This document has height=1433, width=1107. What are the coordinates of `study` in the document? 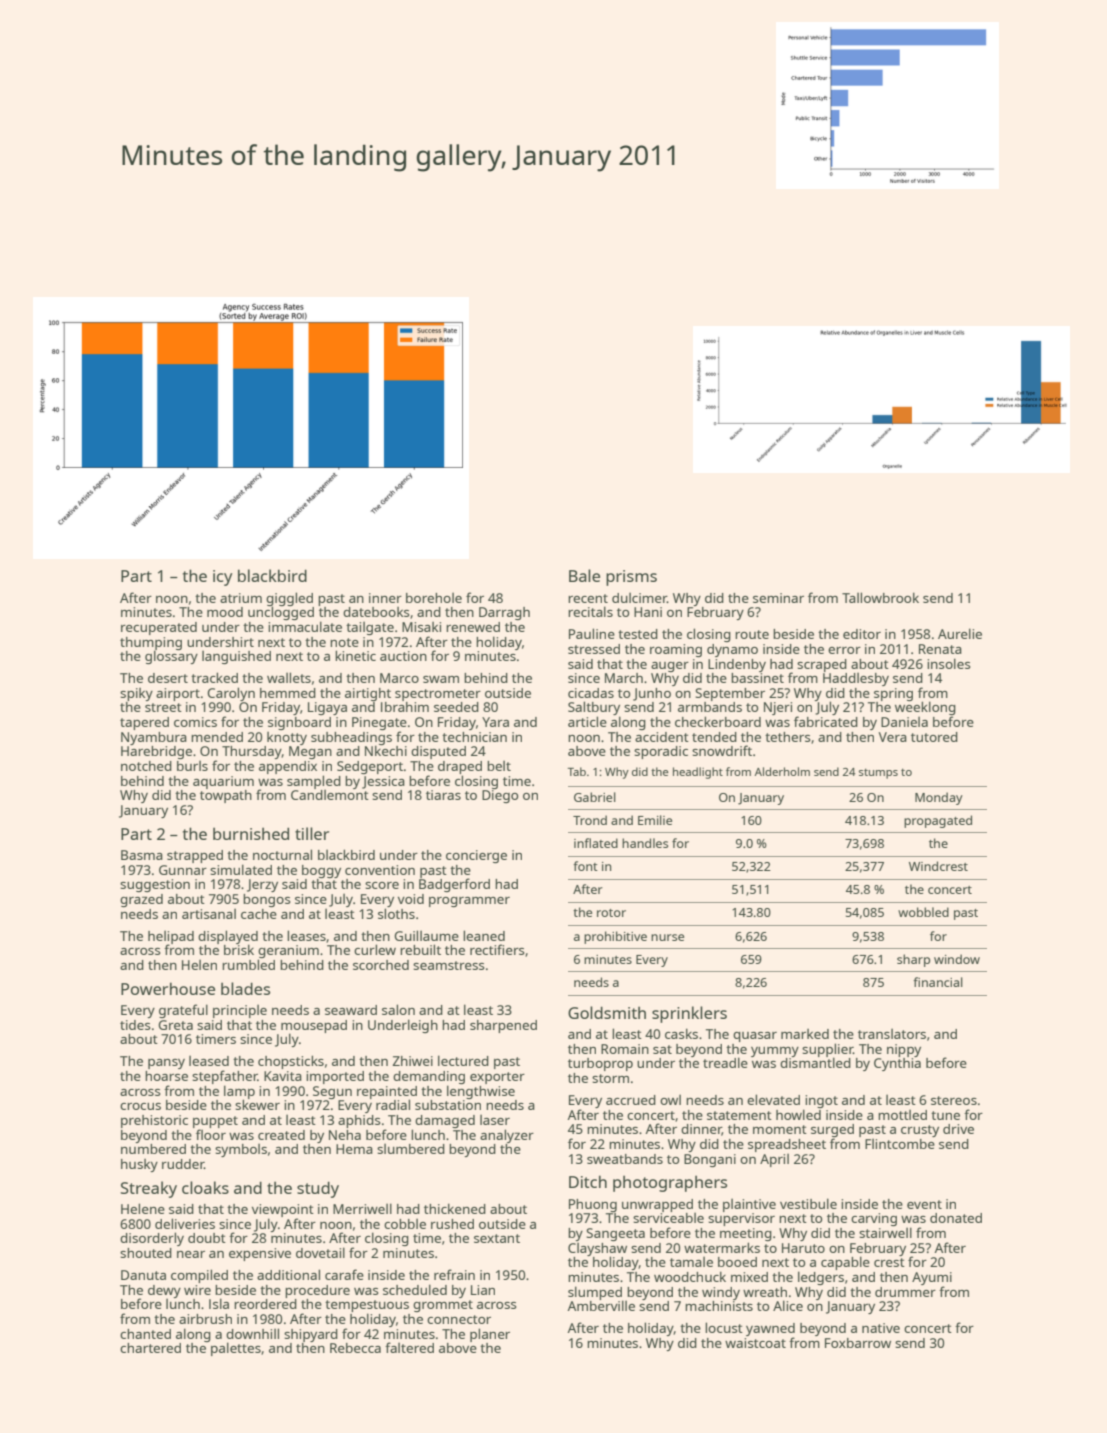 It's located at (318, 1190).
